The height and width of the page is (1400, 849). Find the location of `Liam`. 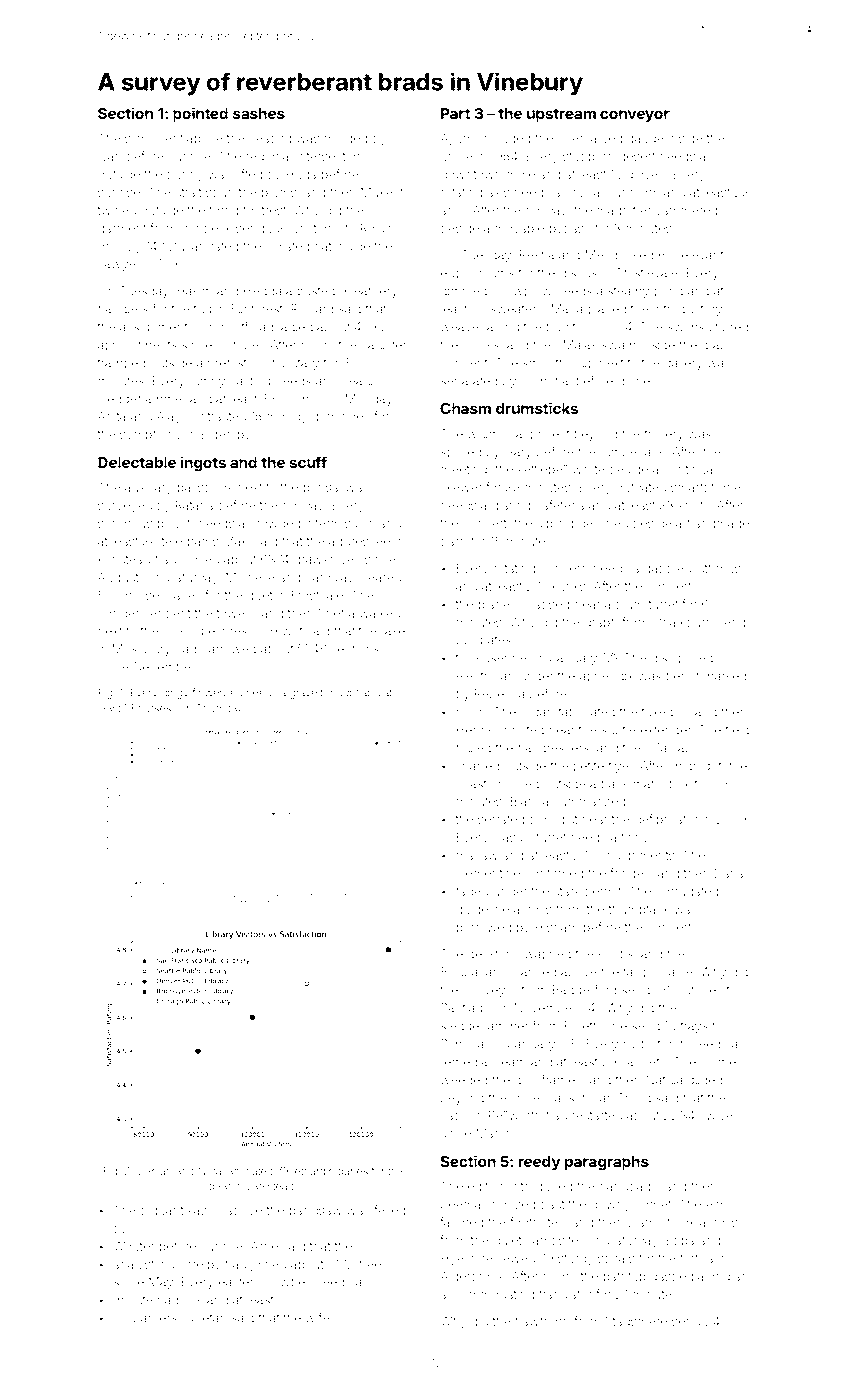

Liam is located at coordinates (642, 1222).
